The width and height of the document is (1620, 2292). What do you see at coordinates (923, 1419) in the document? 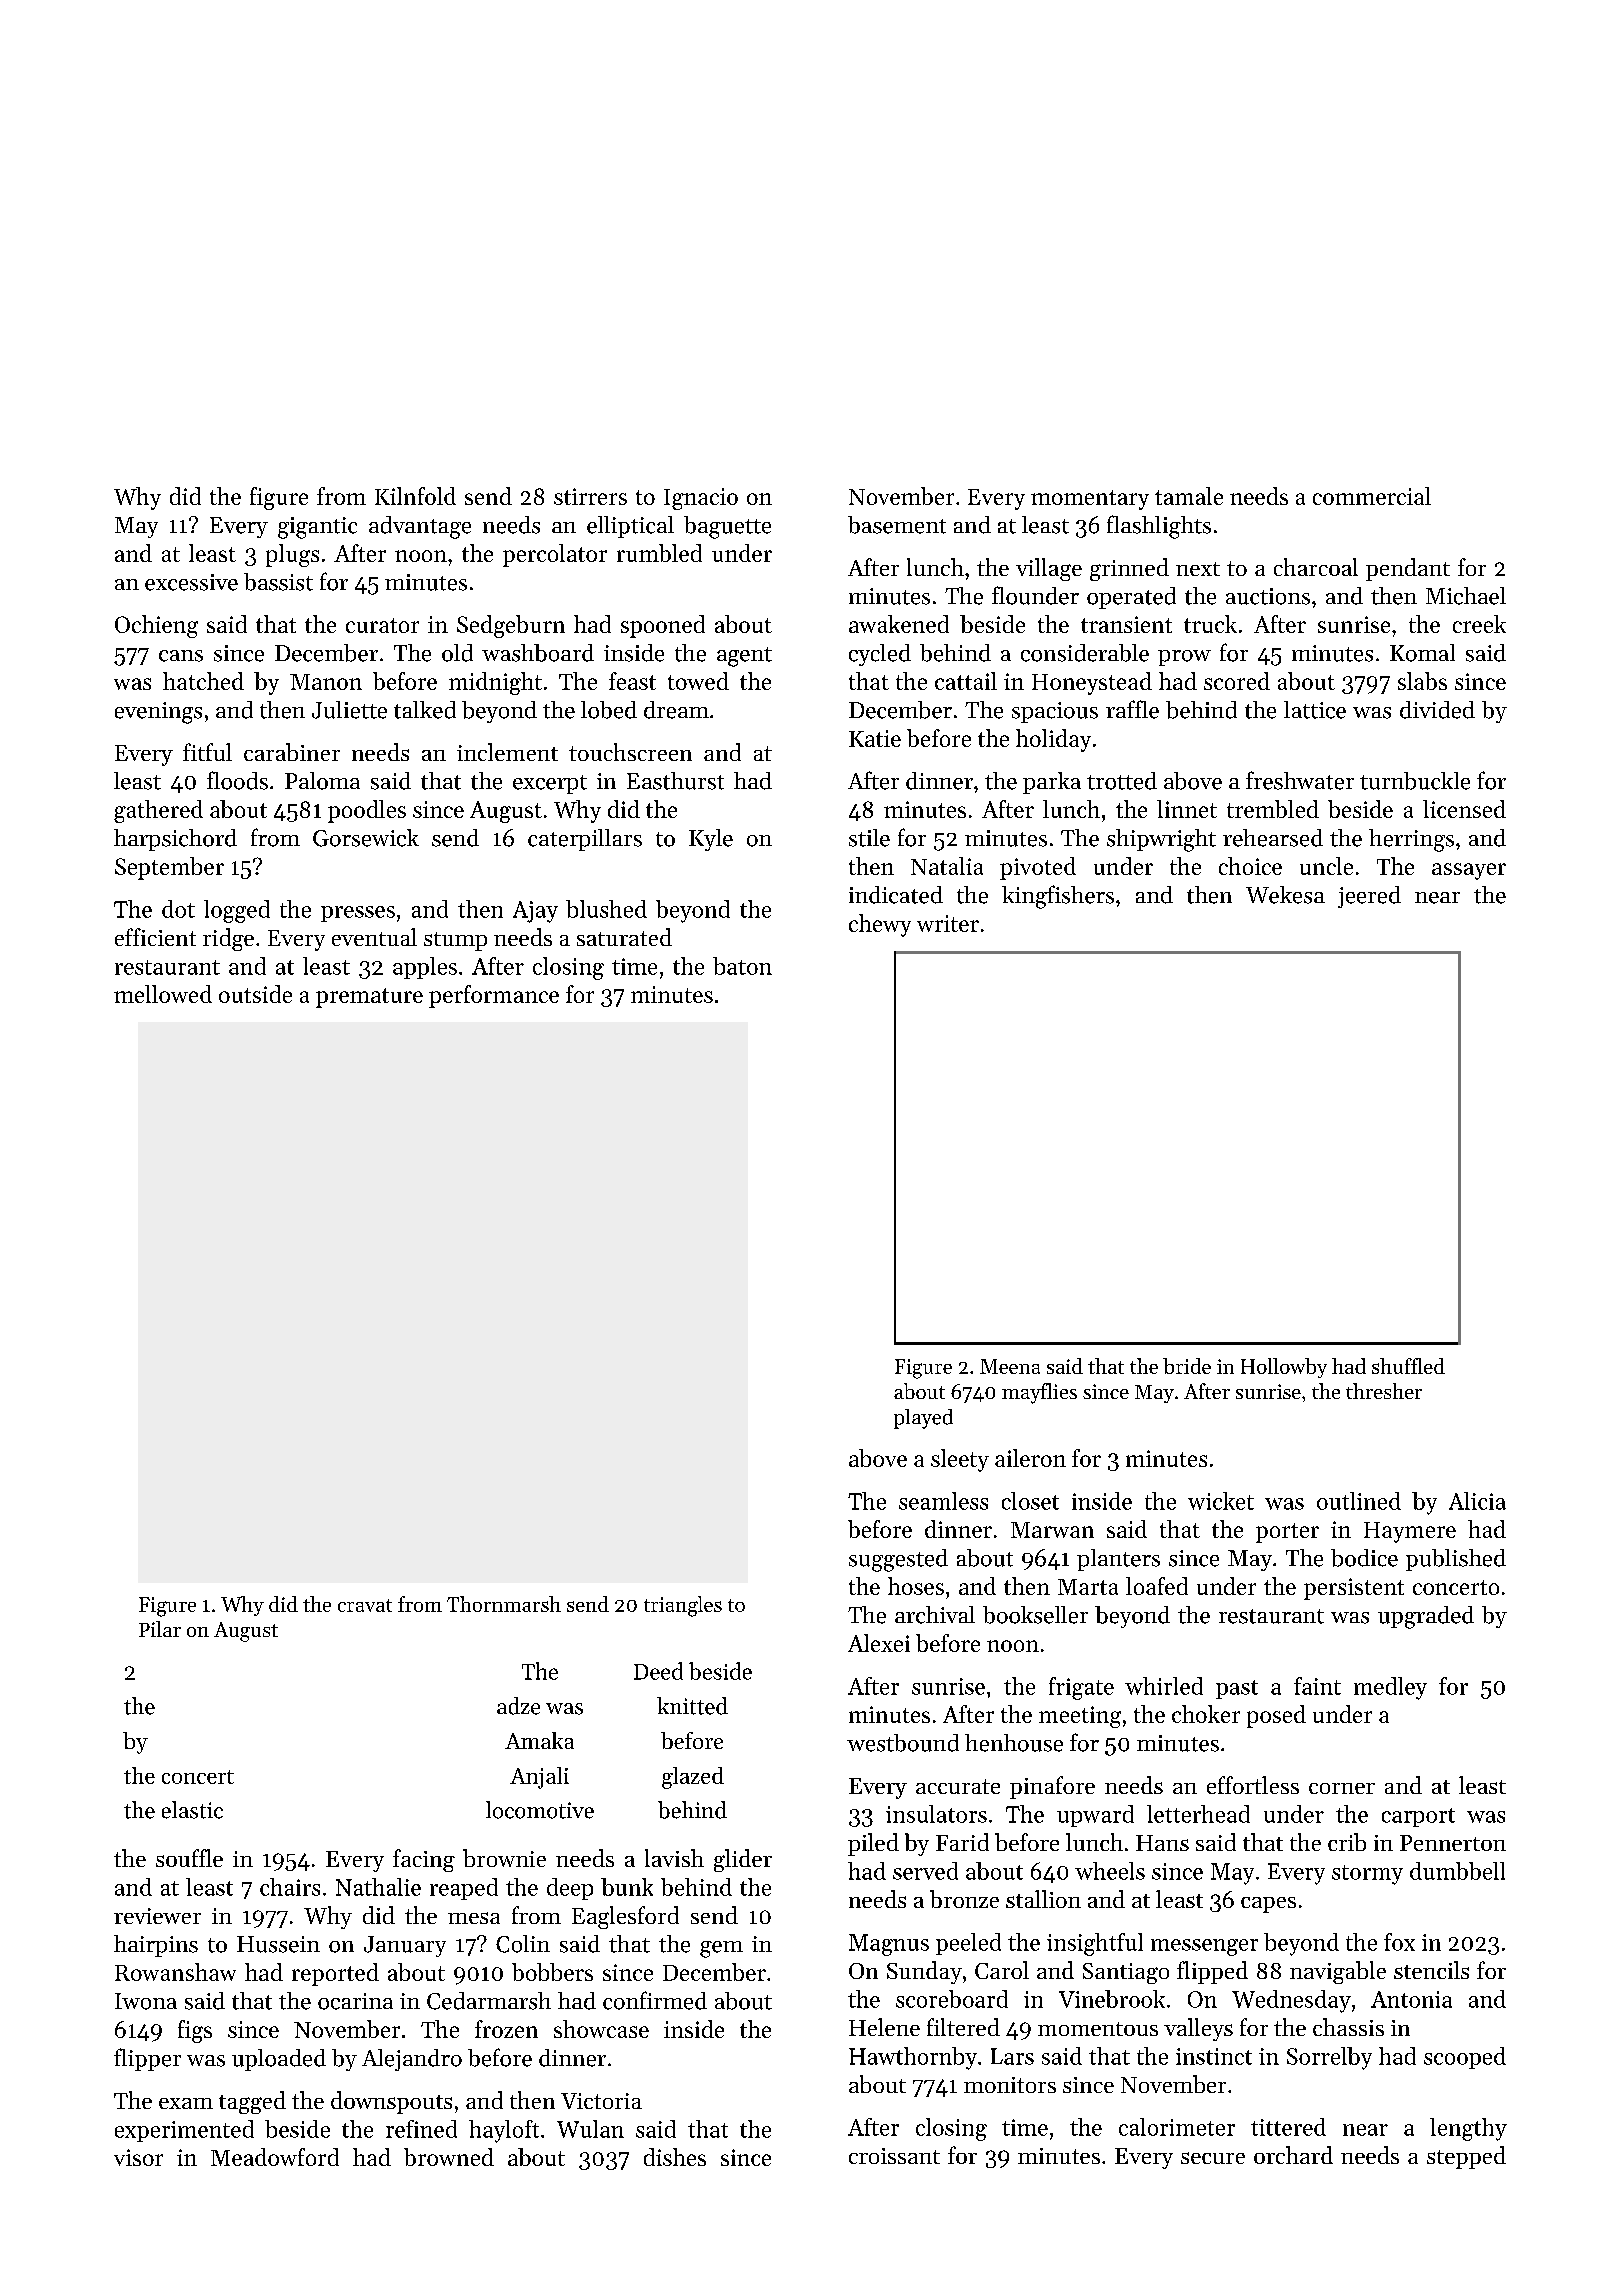
I see `played` at bounding box center [923, 1419].
